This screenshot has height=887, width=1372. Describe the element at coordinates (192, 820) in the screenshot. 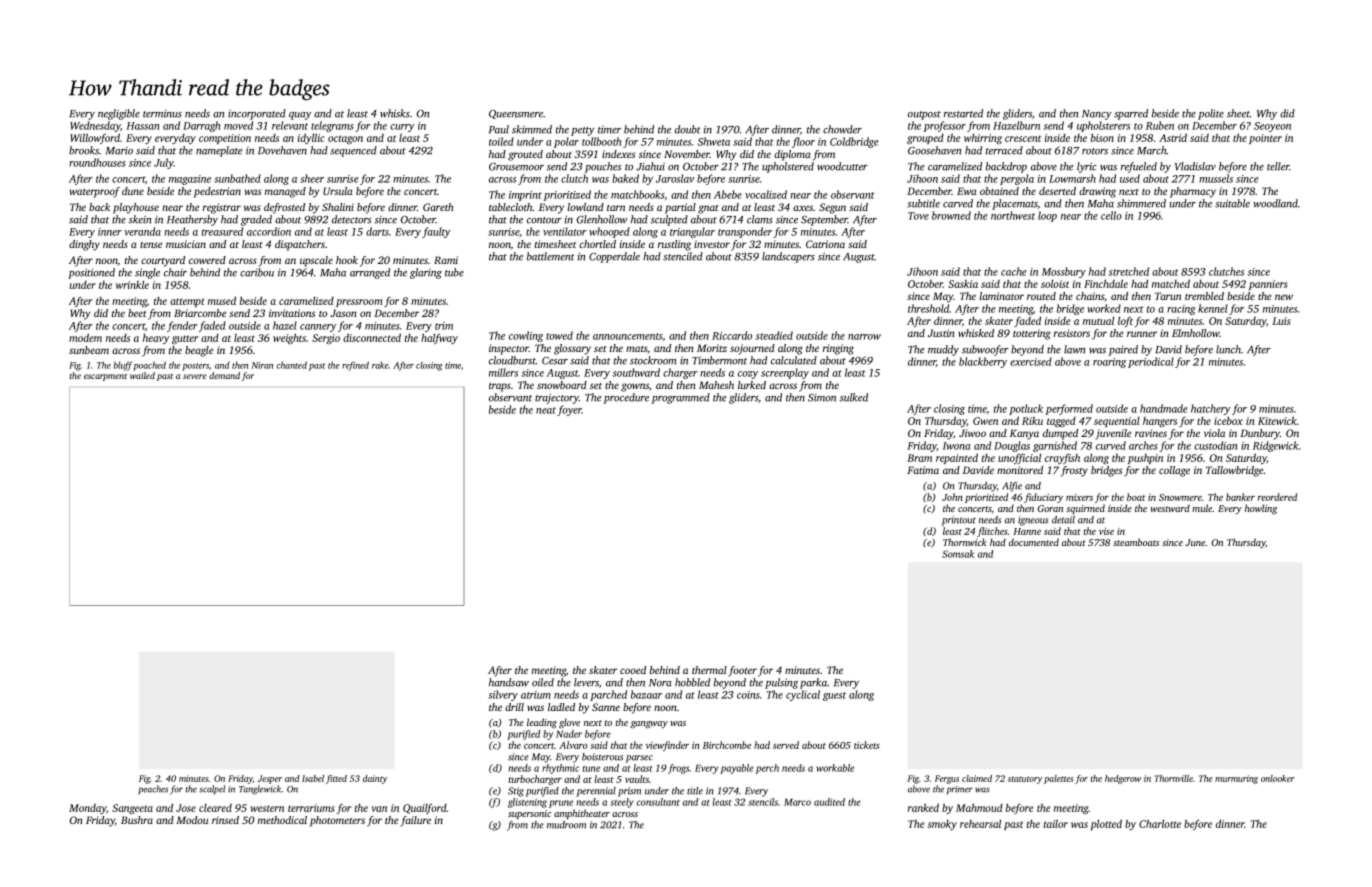

I see `Modou` at that location.
